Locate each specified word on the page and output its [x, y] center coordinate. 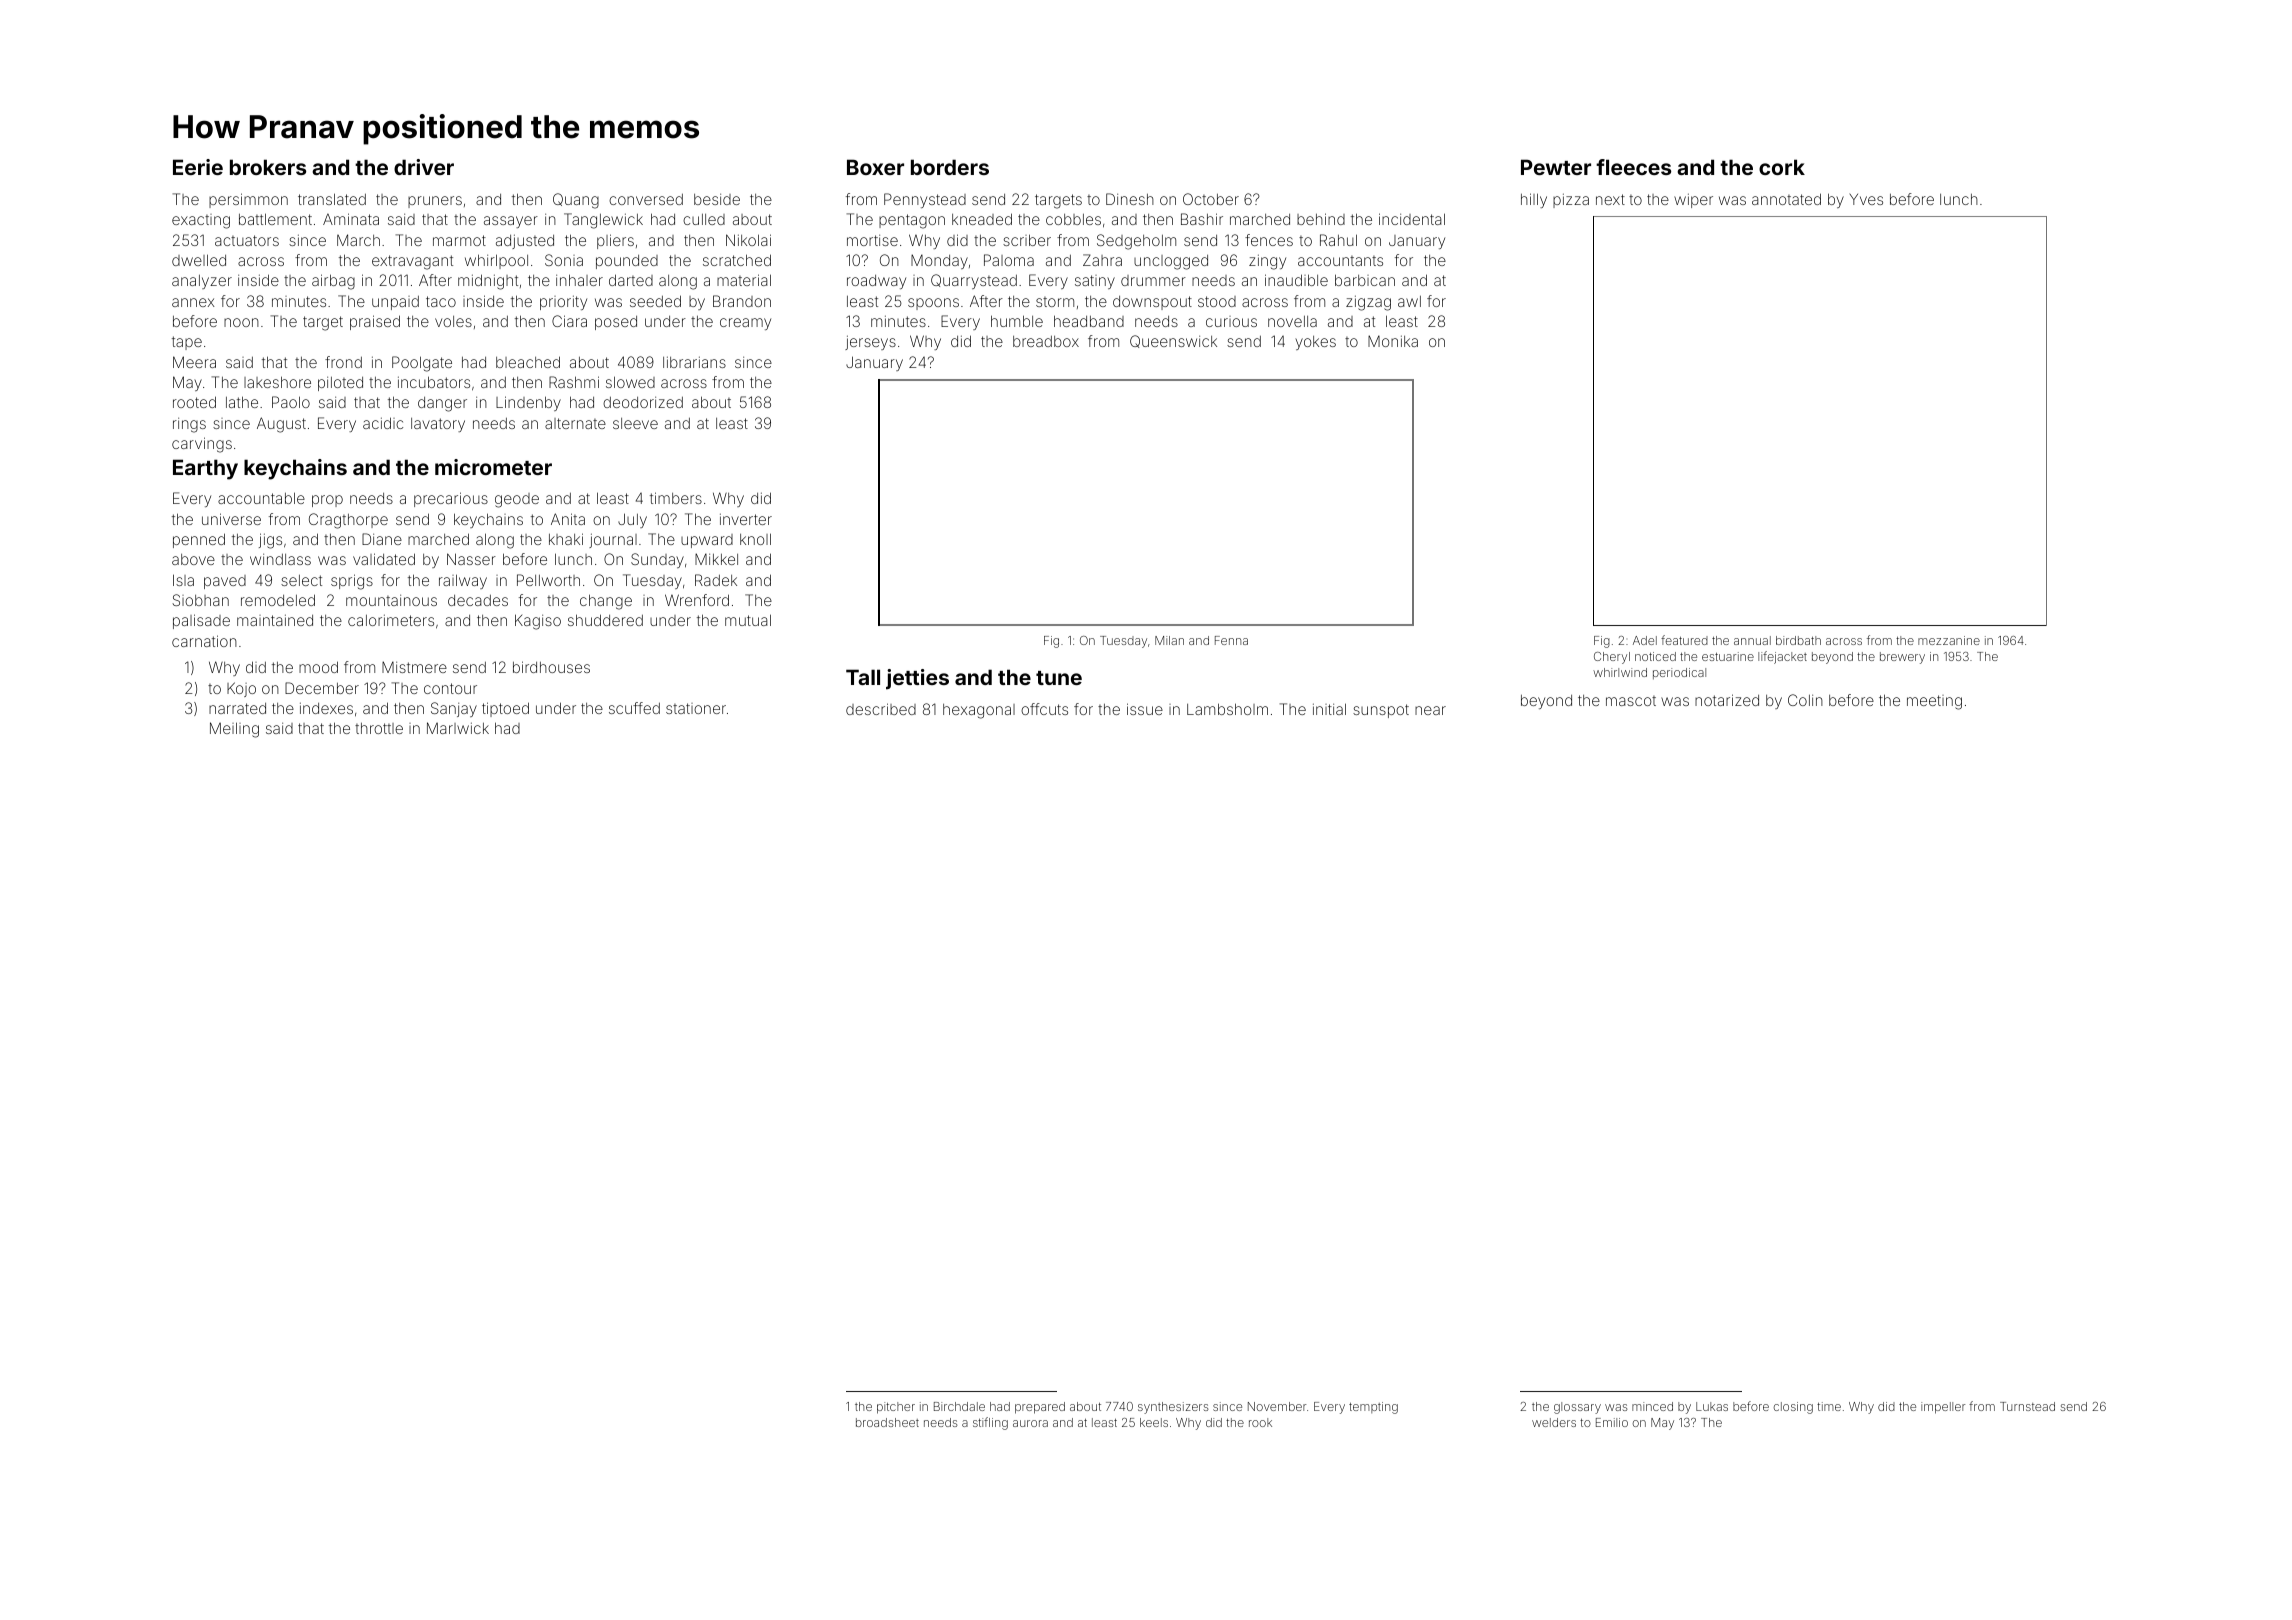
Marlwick [458, 728]
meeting [1934, 702]
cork [1782, 167]
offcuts [1044, 709]
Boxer [875, 167]
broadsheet [887, 1422]
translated [332, 199]
